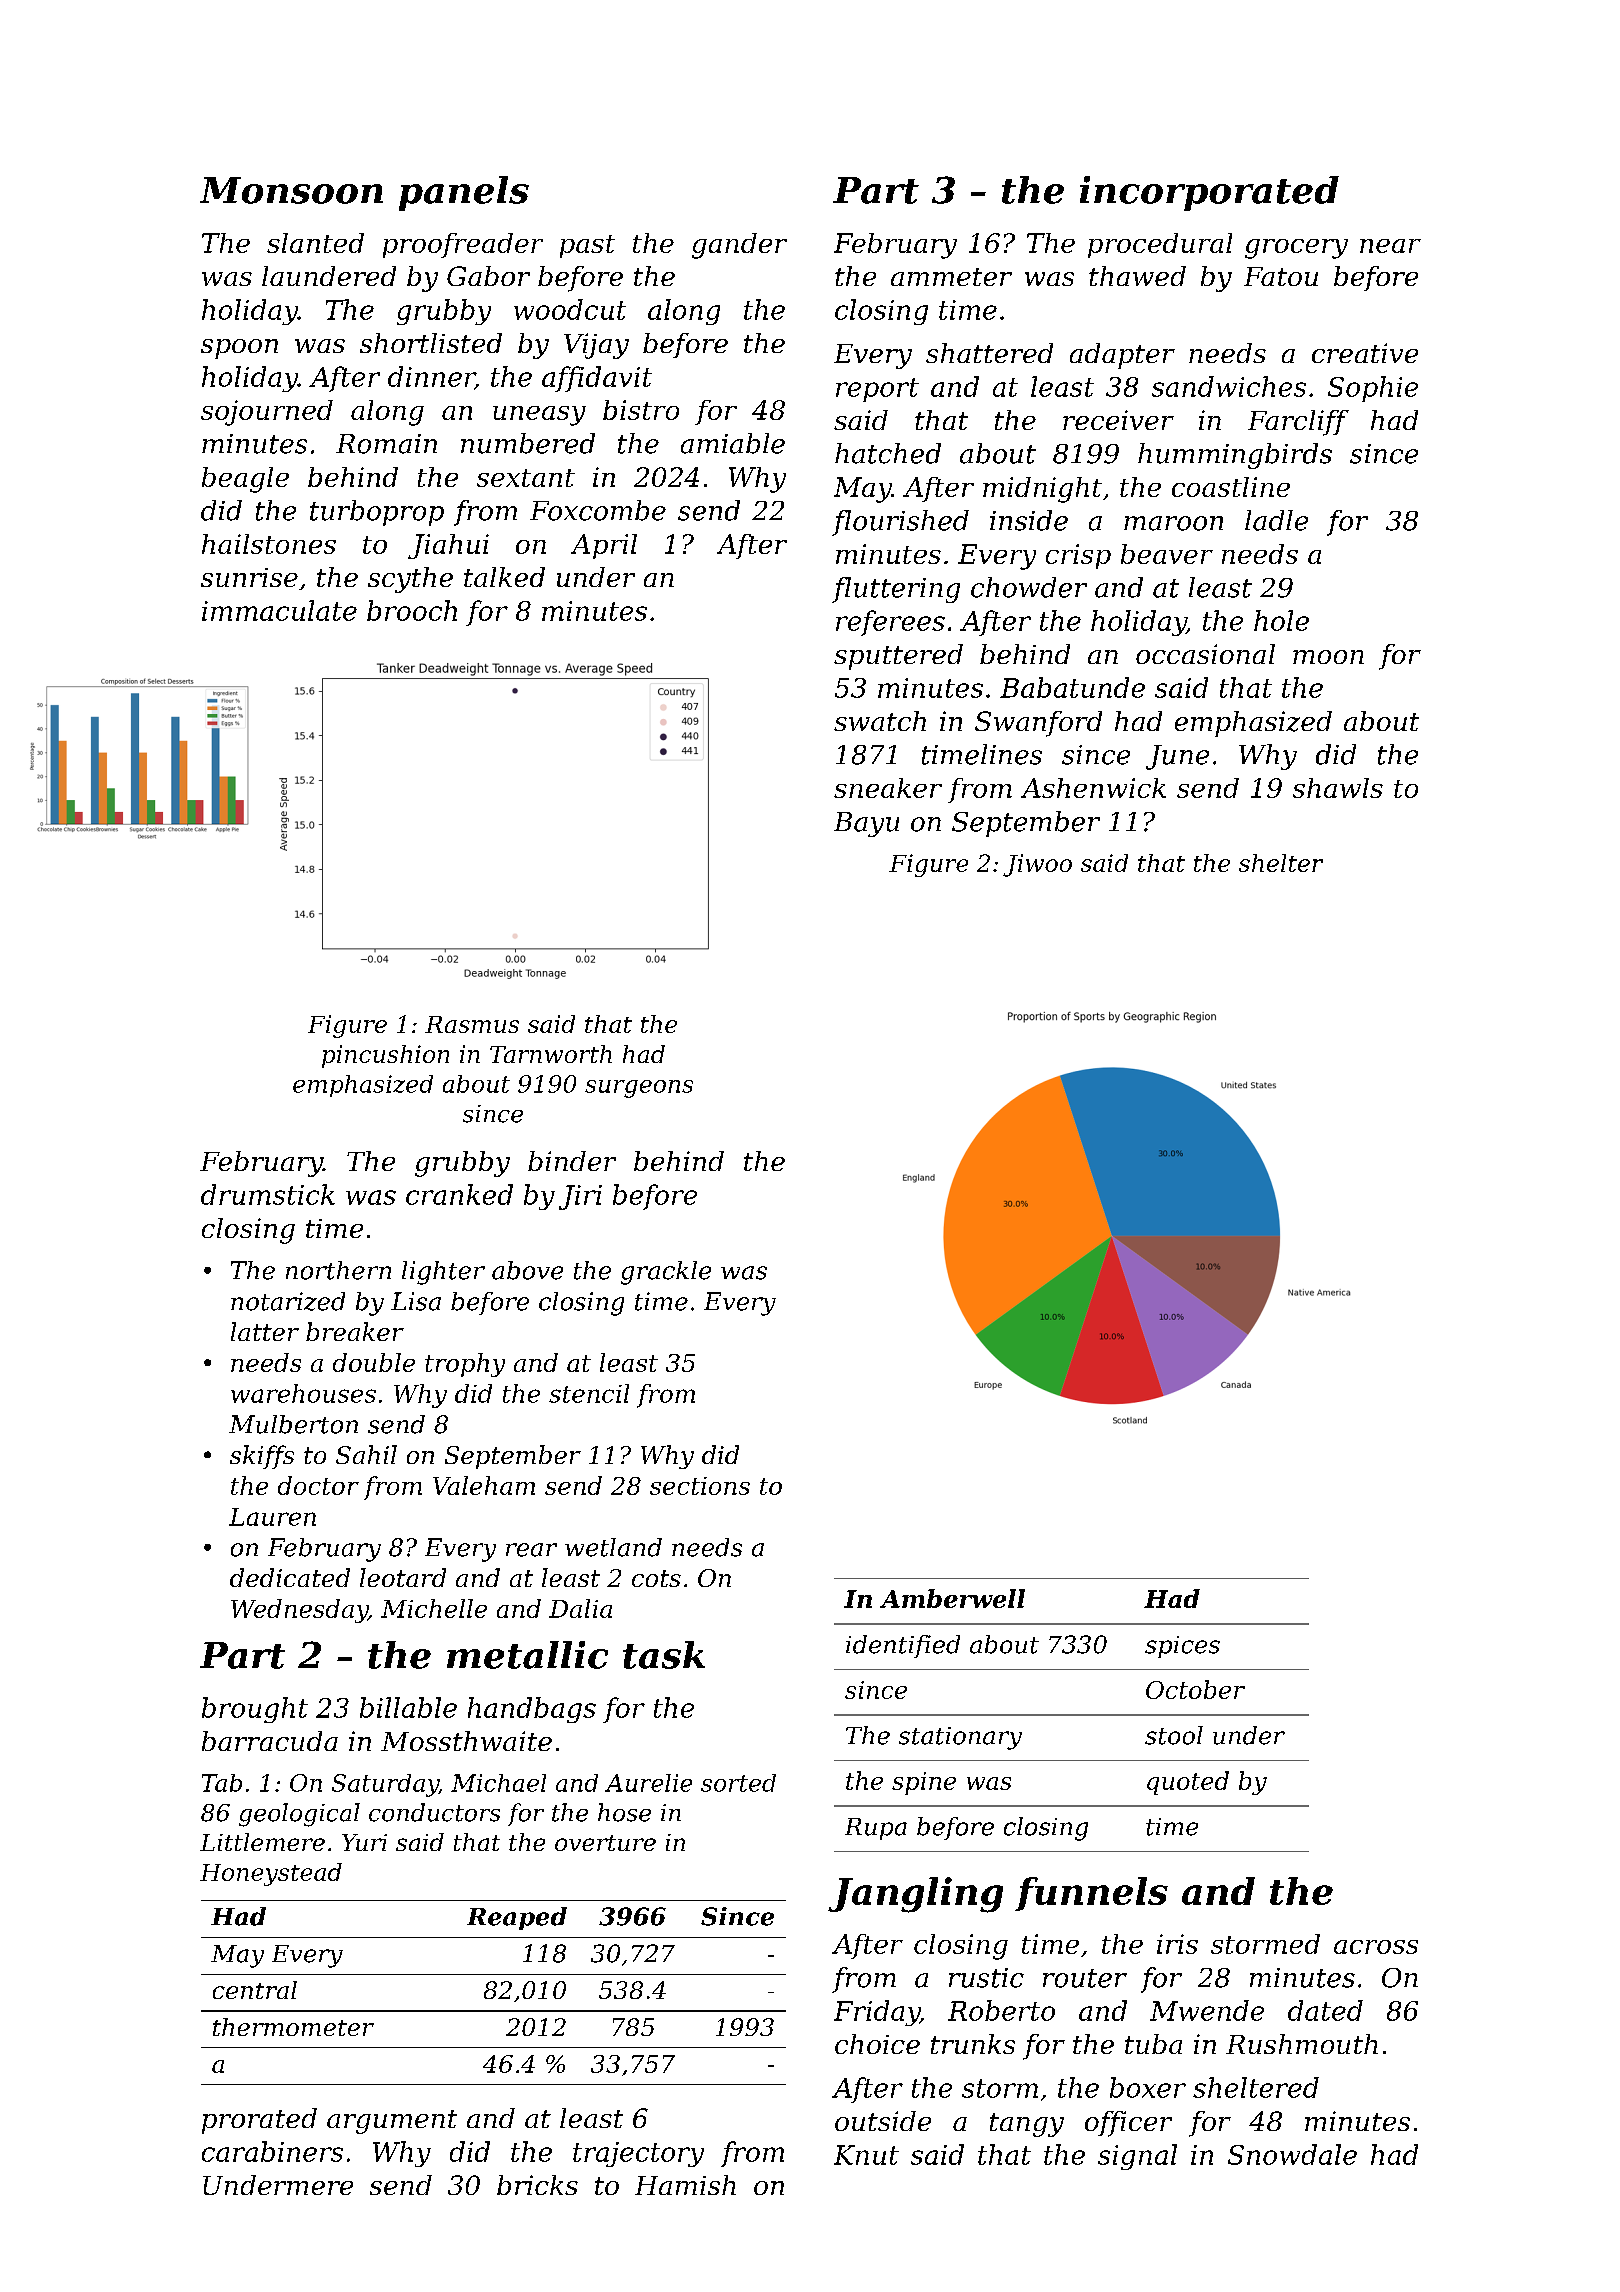 The width and height of the screenshot is (1620, 2292). I want to click on signal, so click(1137, 2157).
